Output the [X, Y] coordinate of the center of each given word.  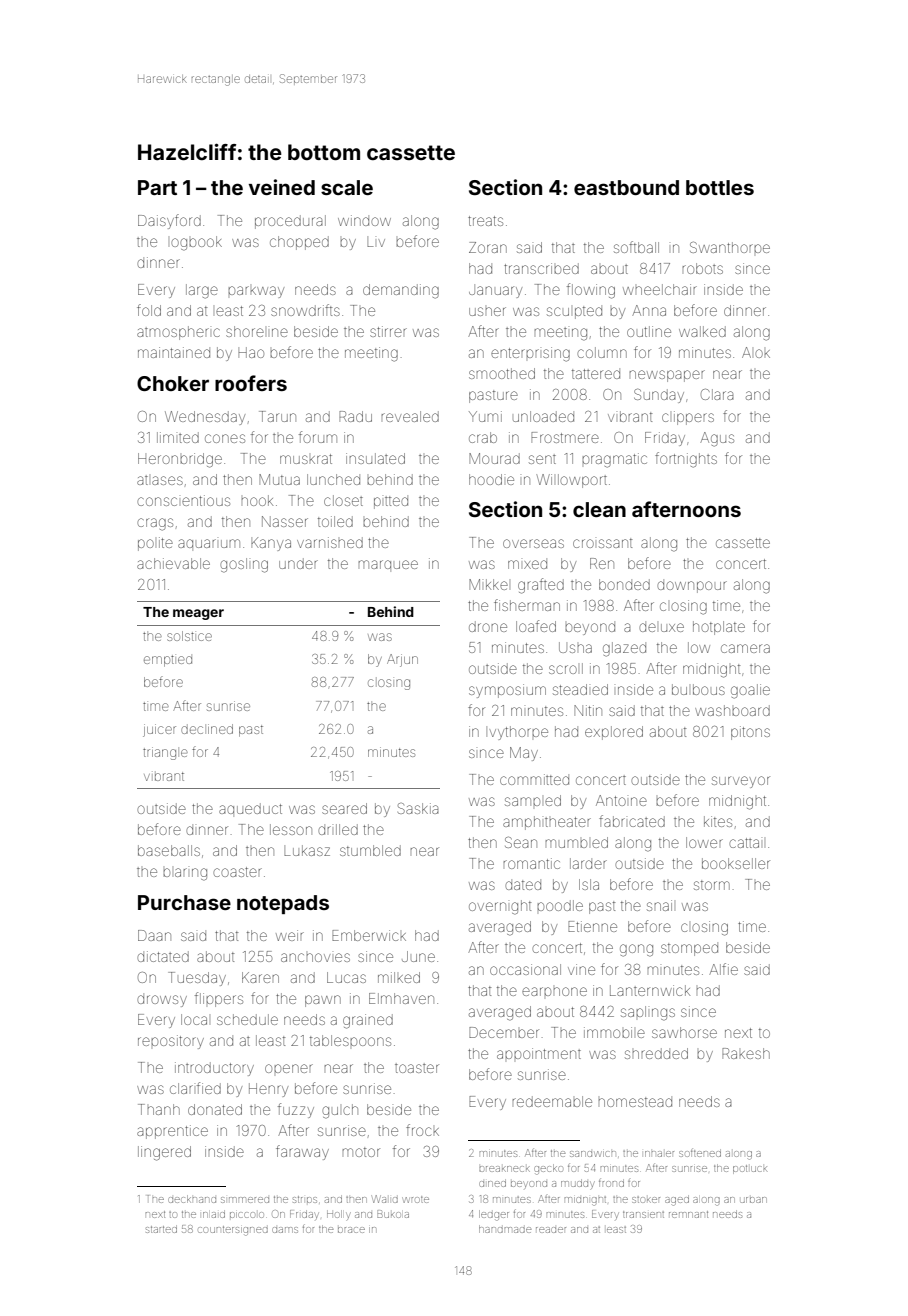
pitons [750, 733]
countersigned [233, 1231]
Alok [756, 352]
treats [485, 221]
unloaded [543, 416]
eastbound [626, 187]
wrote [416, 1199]
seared [344, 808]
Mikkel [488, 584]
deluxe [661, 627]
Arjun [402, 660]
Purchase [184, 902]
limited [178, 437]
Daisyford [169, 221]
